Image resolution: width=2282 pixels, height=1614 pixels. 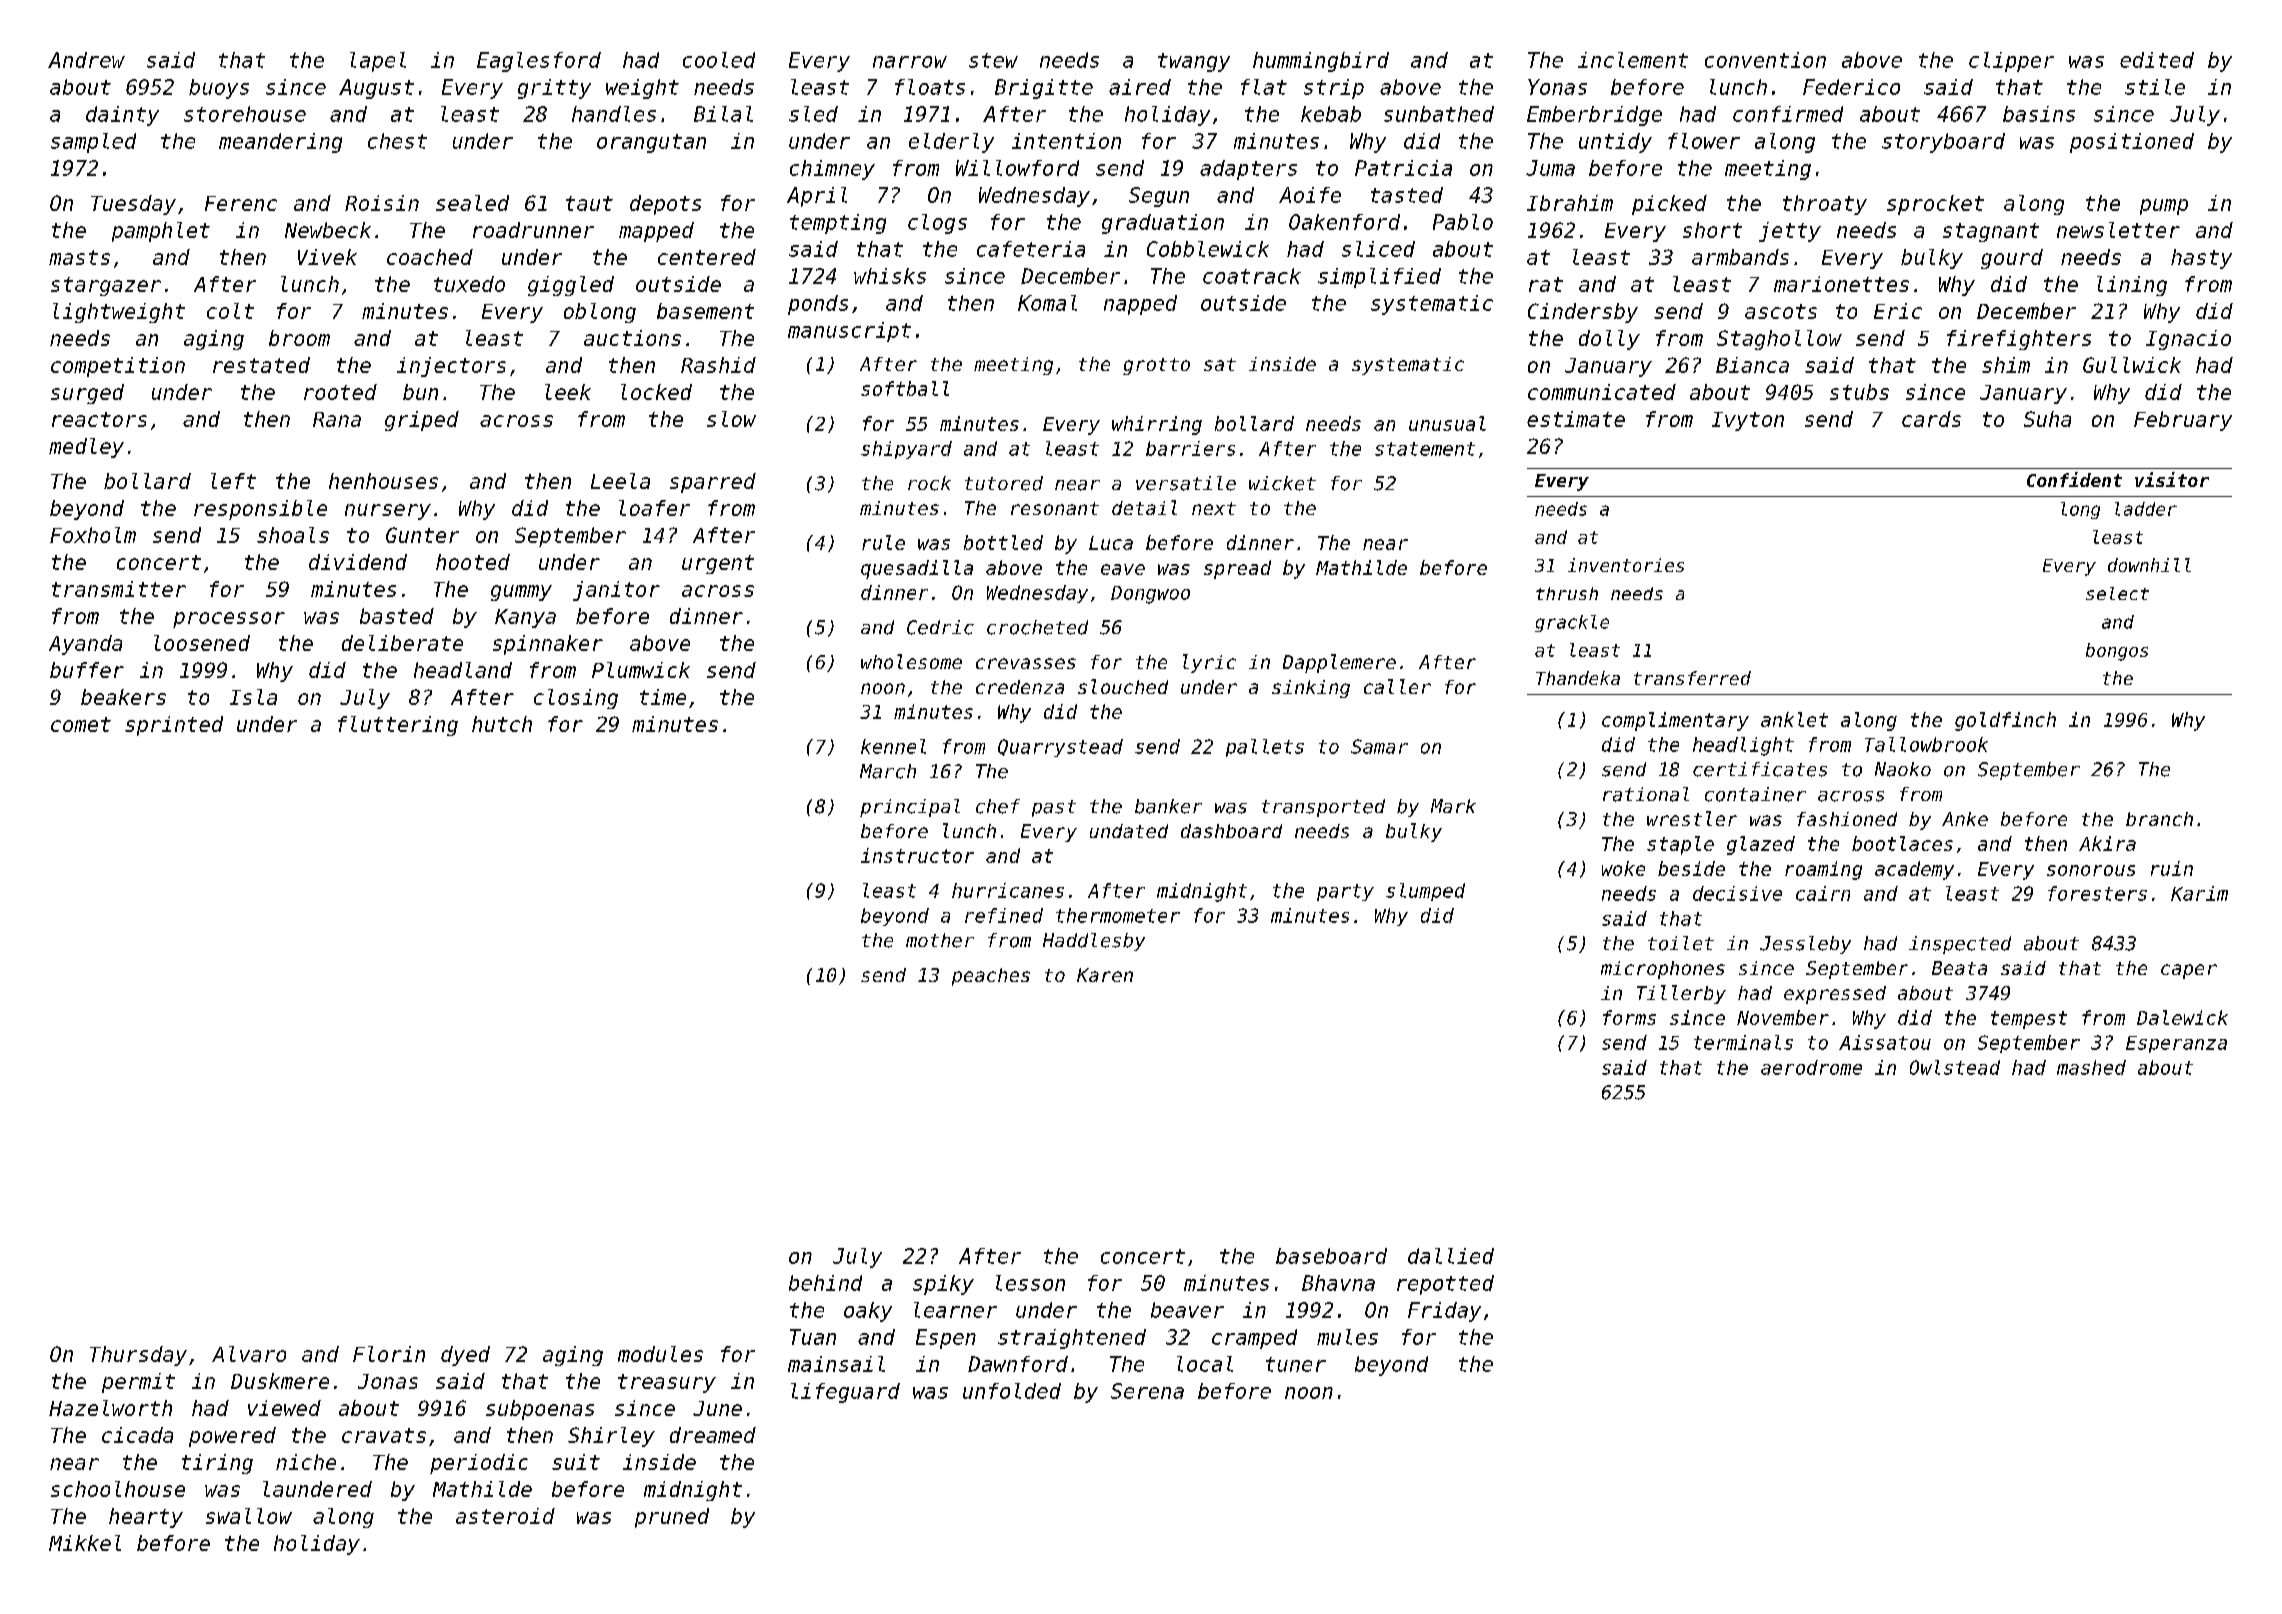 I want to click on mashed, so click(x=2091, y=1067).
